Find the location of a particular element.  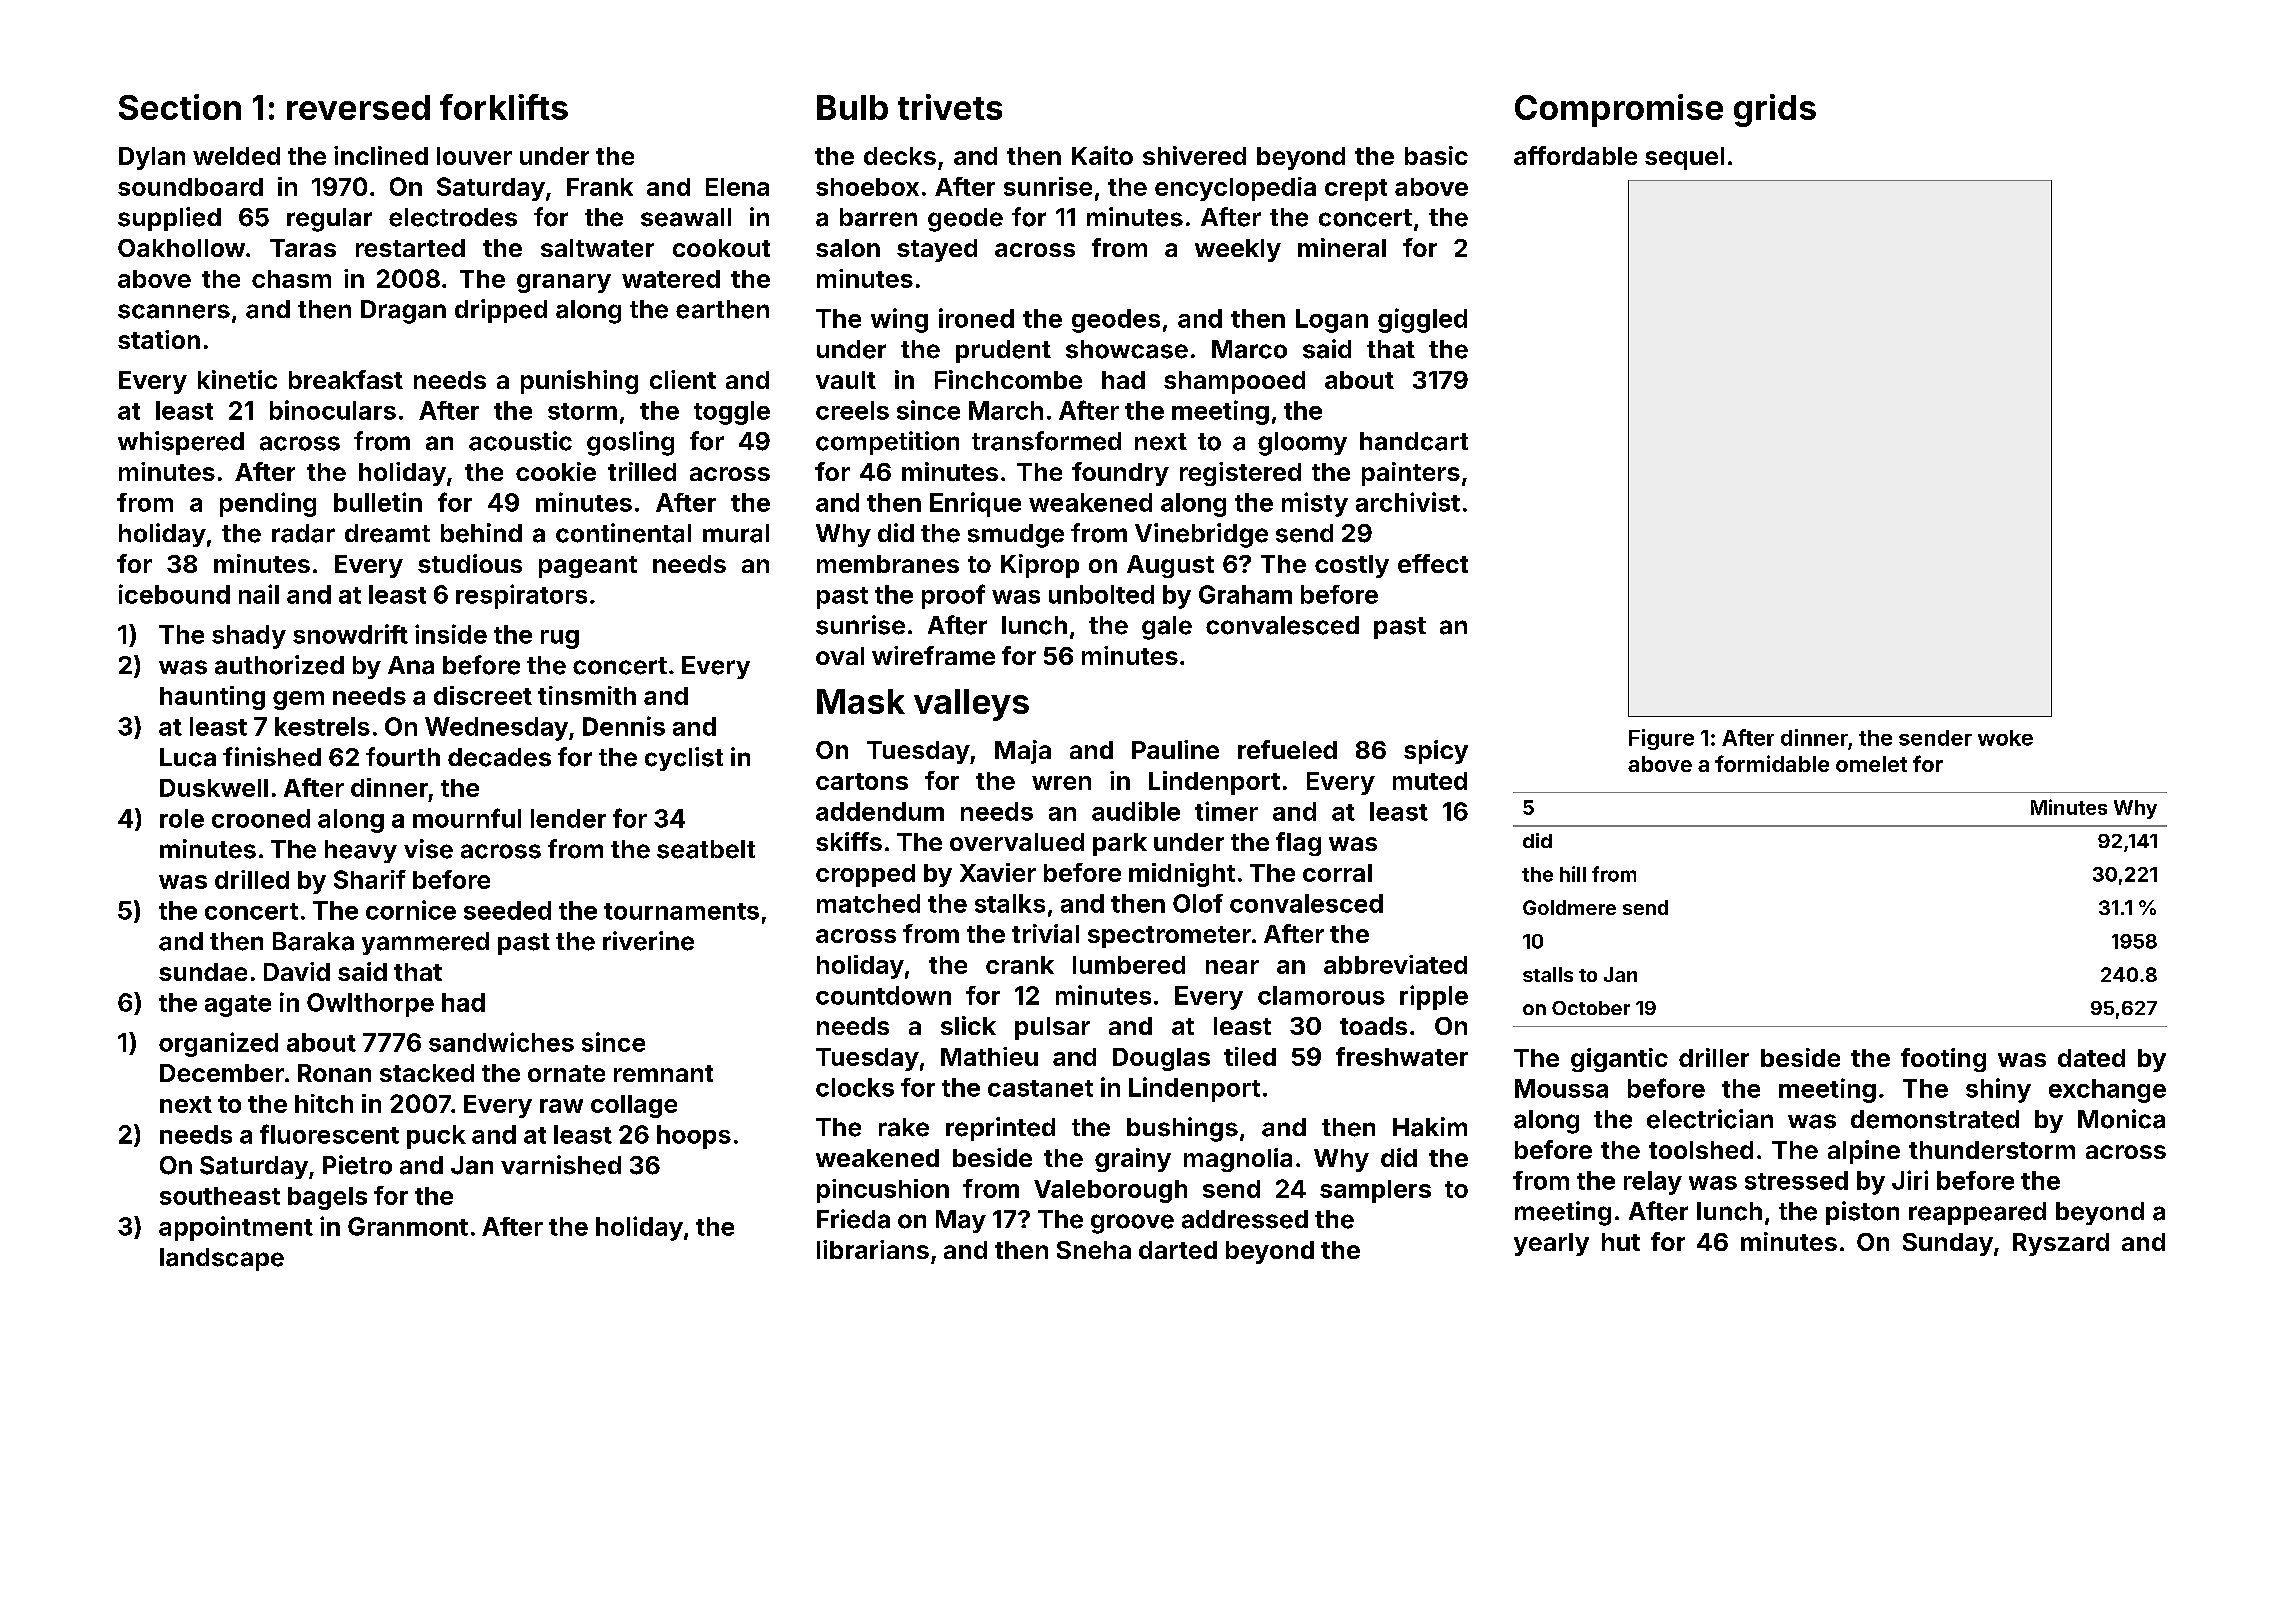

woke is located at coordinates (2005, 738).
